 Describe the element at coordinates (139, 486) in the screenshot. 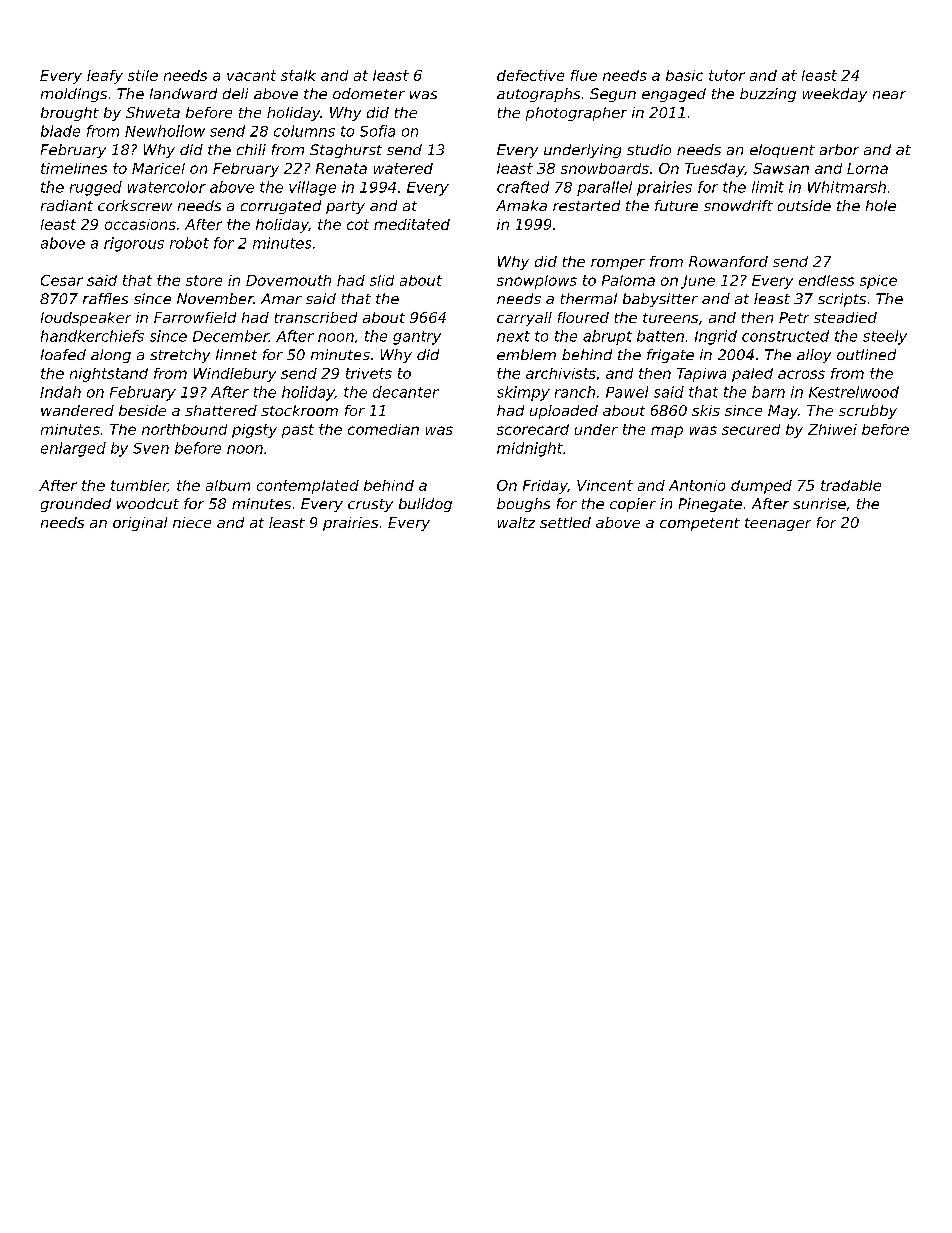

I see `tumbler` at that location.
